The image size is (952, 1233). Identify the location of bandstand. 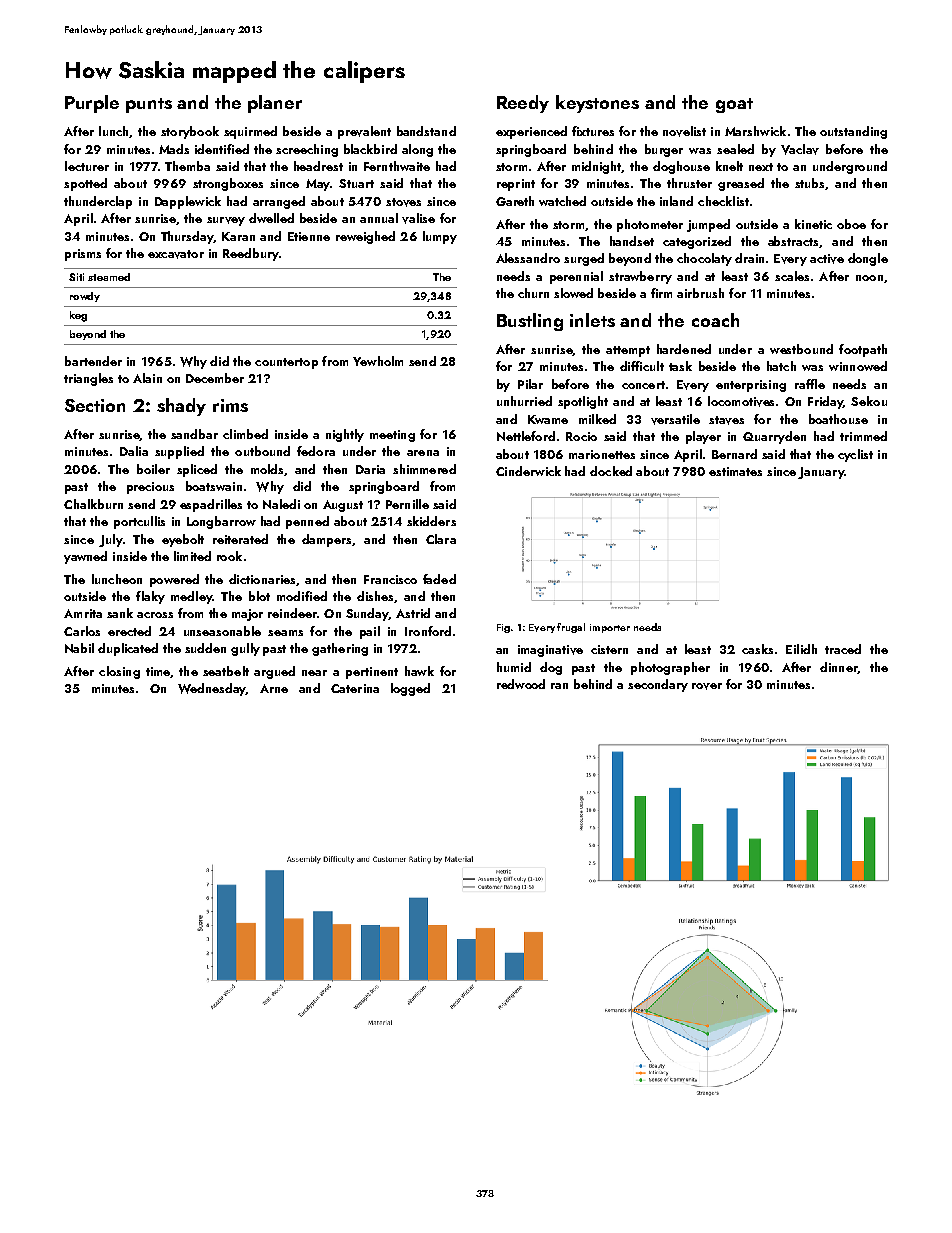
(426, 131).
